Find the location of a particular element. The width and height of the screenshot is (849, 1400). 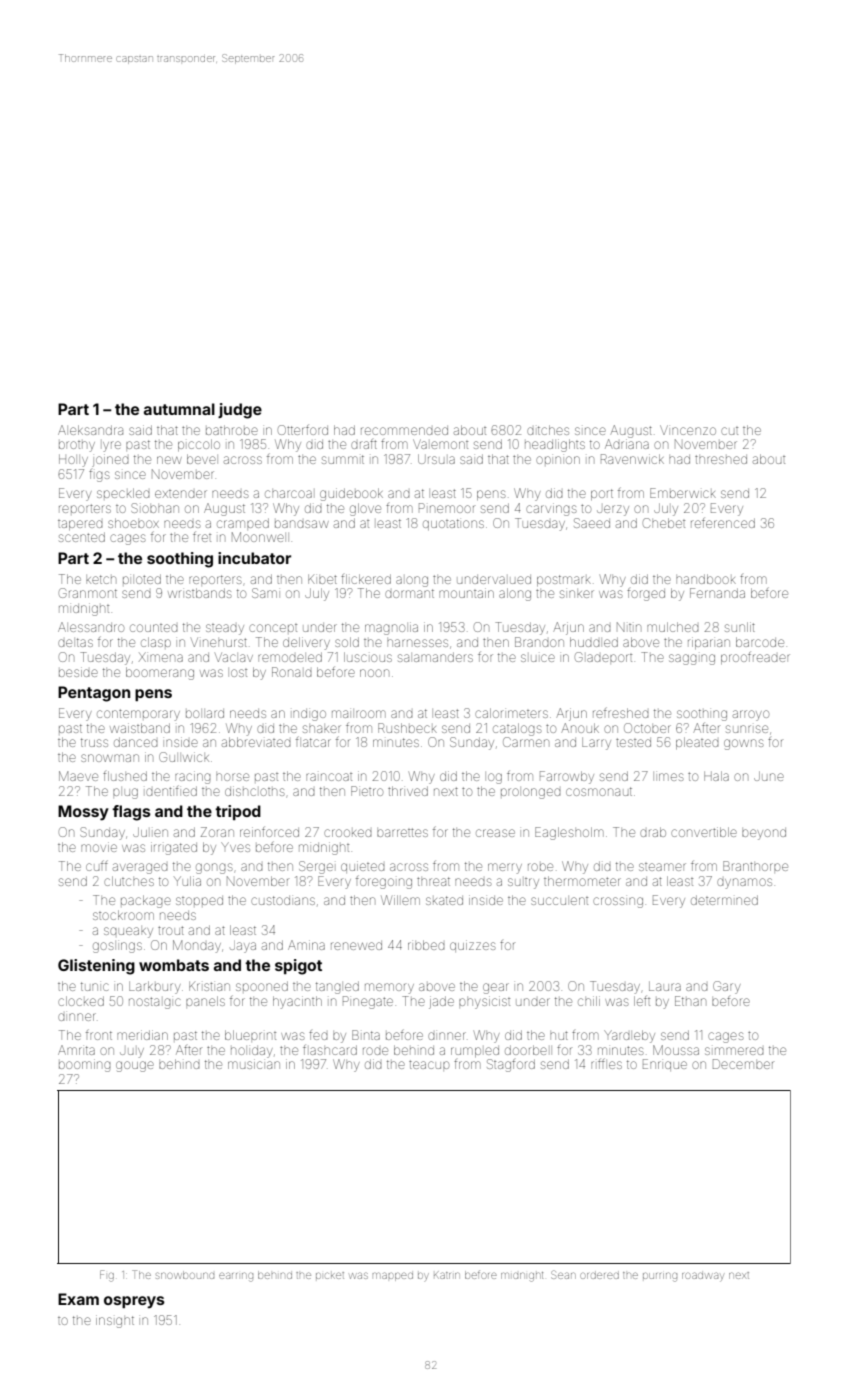

Pinemoor is located at coordinates (446, 508).
